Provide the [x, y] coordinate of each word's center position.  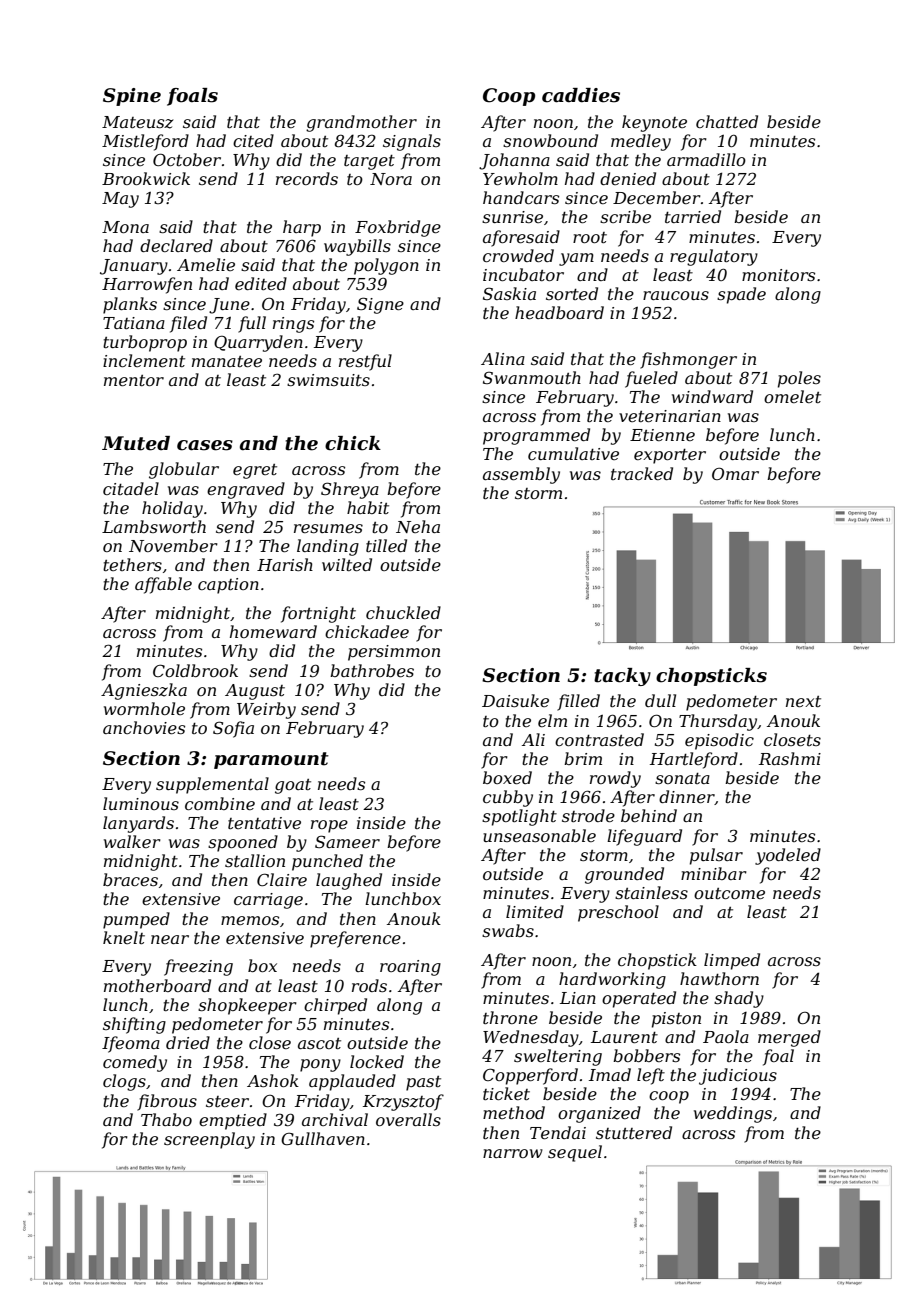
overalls [408, 1119]
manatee [227, 361]
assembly [521, 475]
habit [368, 507]
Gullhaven [323, 1138]
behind [649, 815]
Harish [285, 564]
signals [412, 142]
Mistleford [145, 142]
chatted [727, 121]
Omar [735, 473]
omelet [792, 396]
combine [220, 803]
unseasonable [539, 835]
